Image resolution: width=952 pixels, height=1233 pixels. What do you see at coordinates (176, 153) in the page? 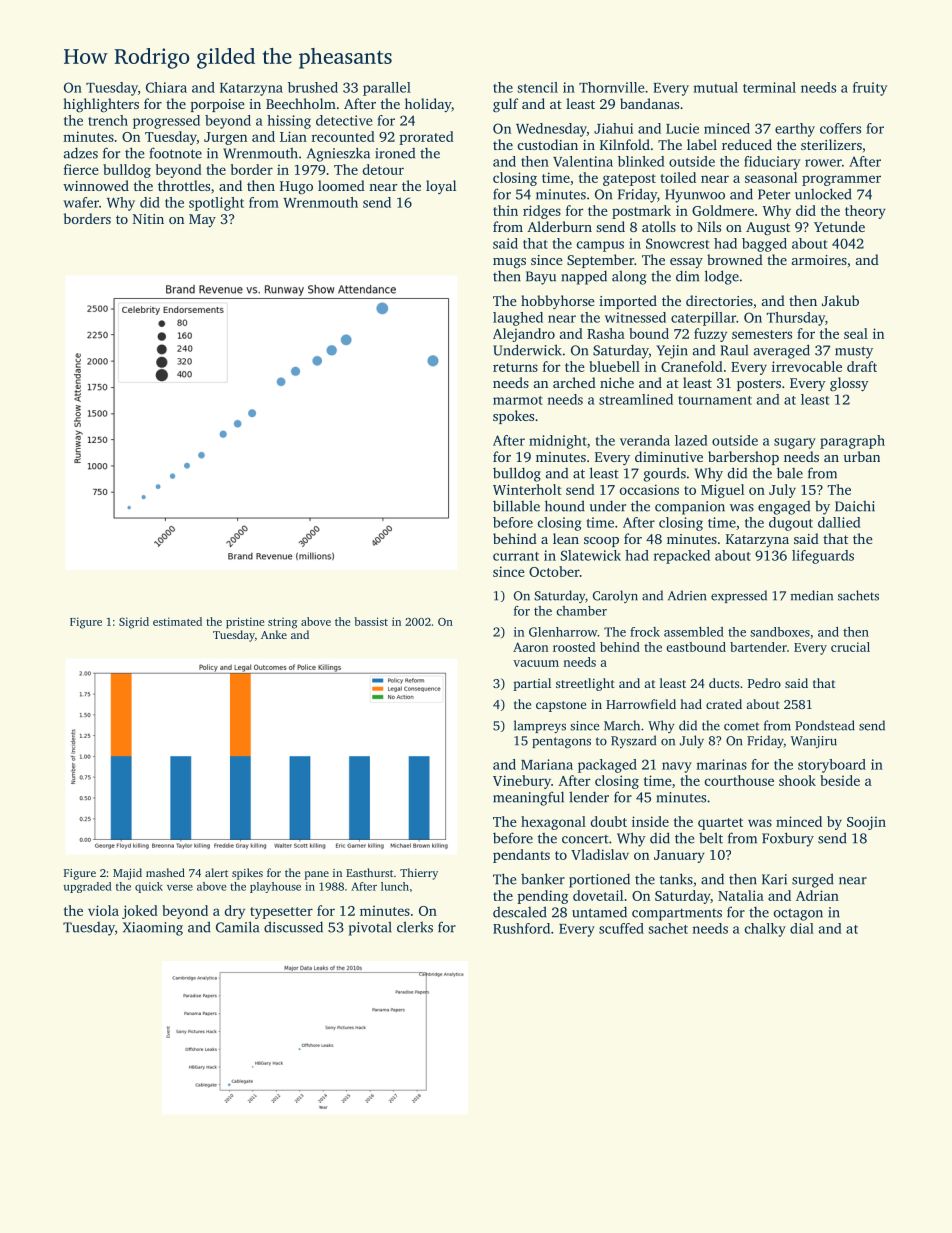
I see `footnote` at bounding box center [176, 153].
